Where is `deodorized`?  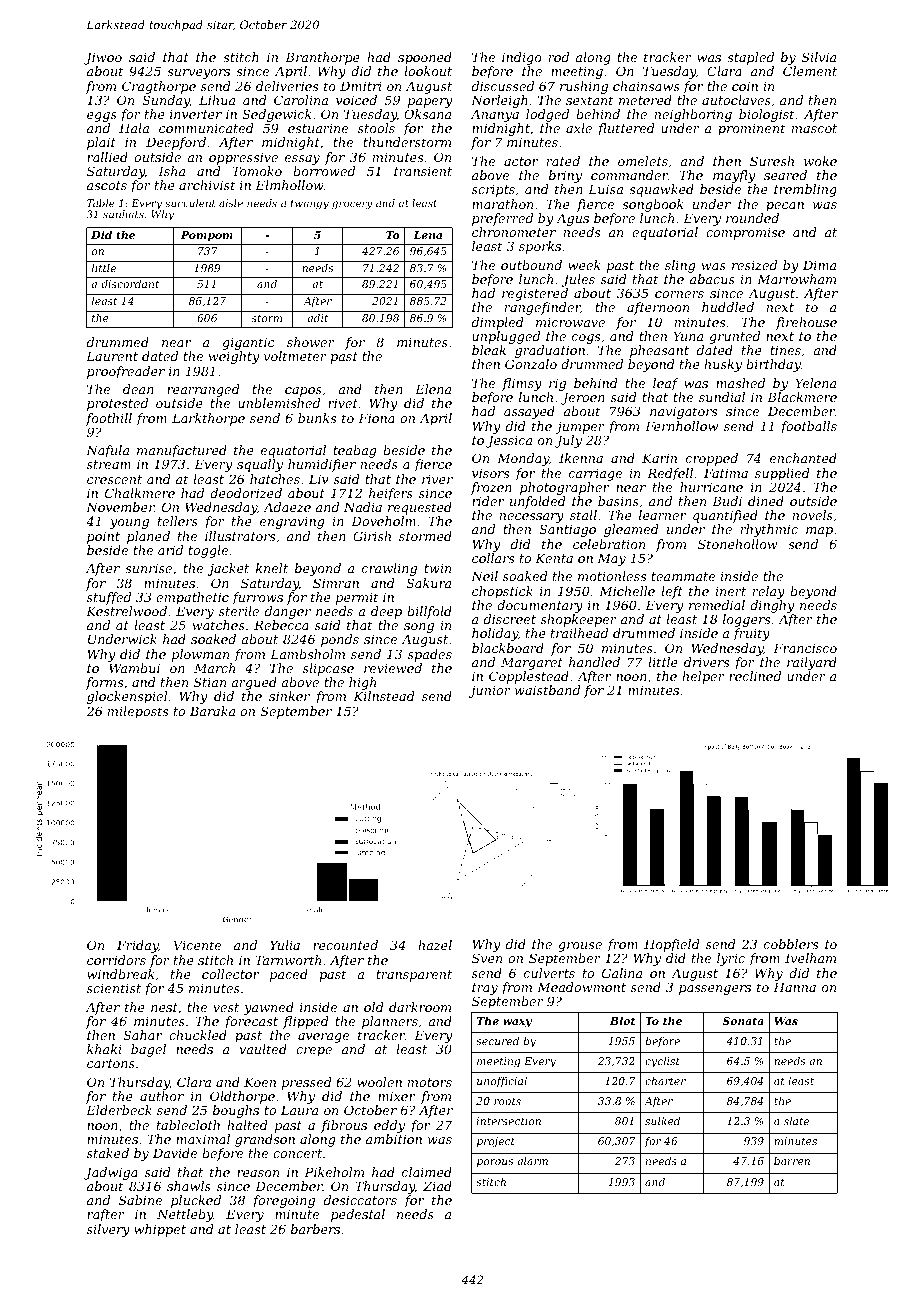
deodorized is located at coordinates (246, 493).
